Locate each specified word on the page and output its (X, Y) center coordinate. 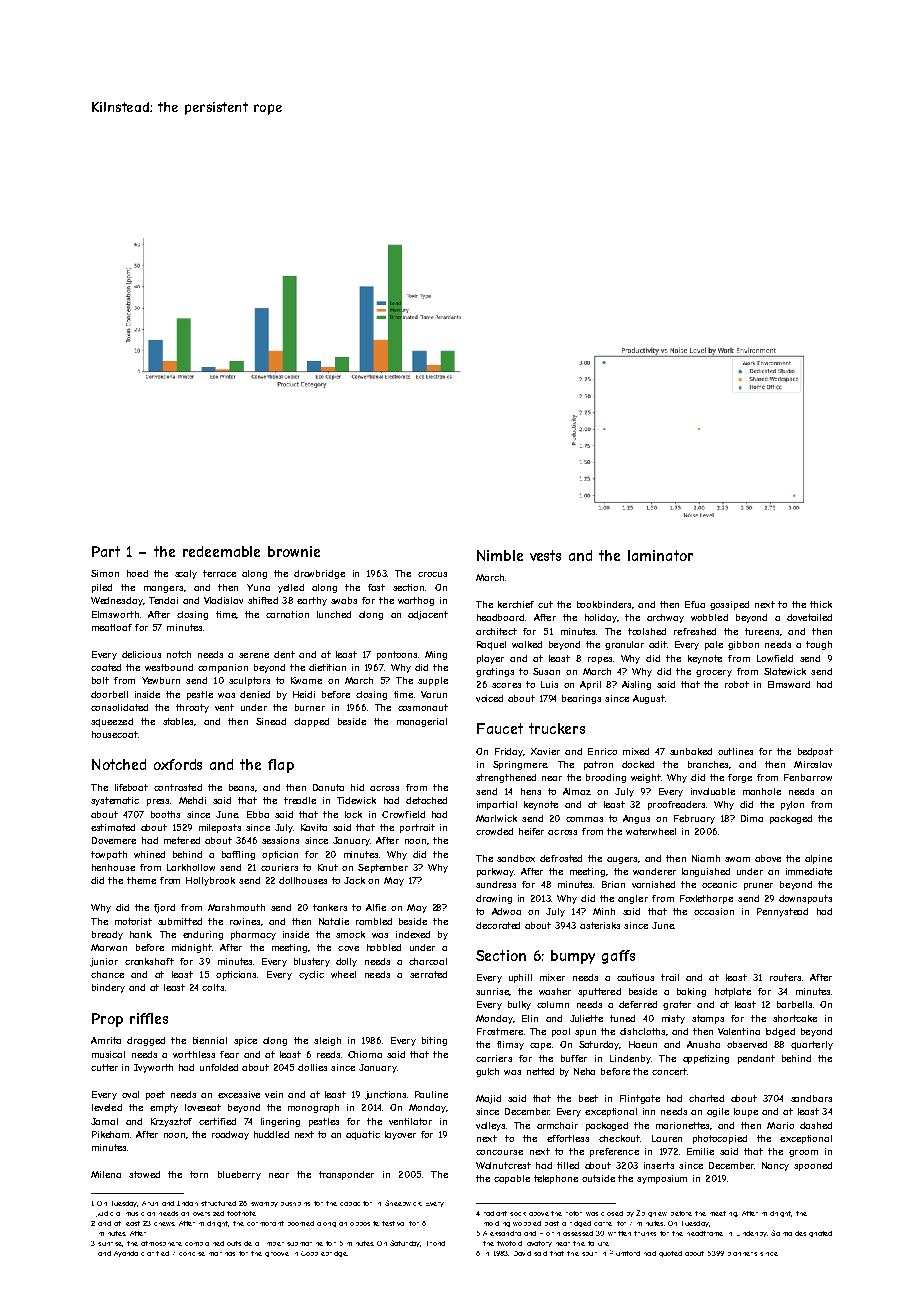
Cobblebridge (324, 1254)
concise (192, 1254)
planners (742, 1254)
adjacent (428, 615)
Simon (105, 573)
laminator (660, 555)
